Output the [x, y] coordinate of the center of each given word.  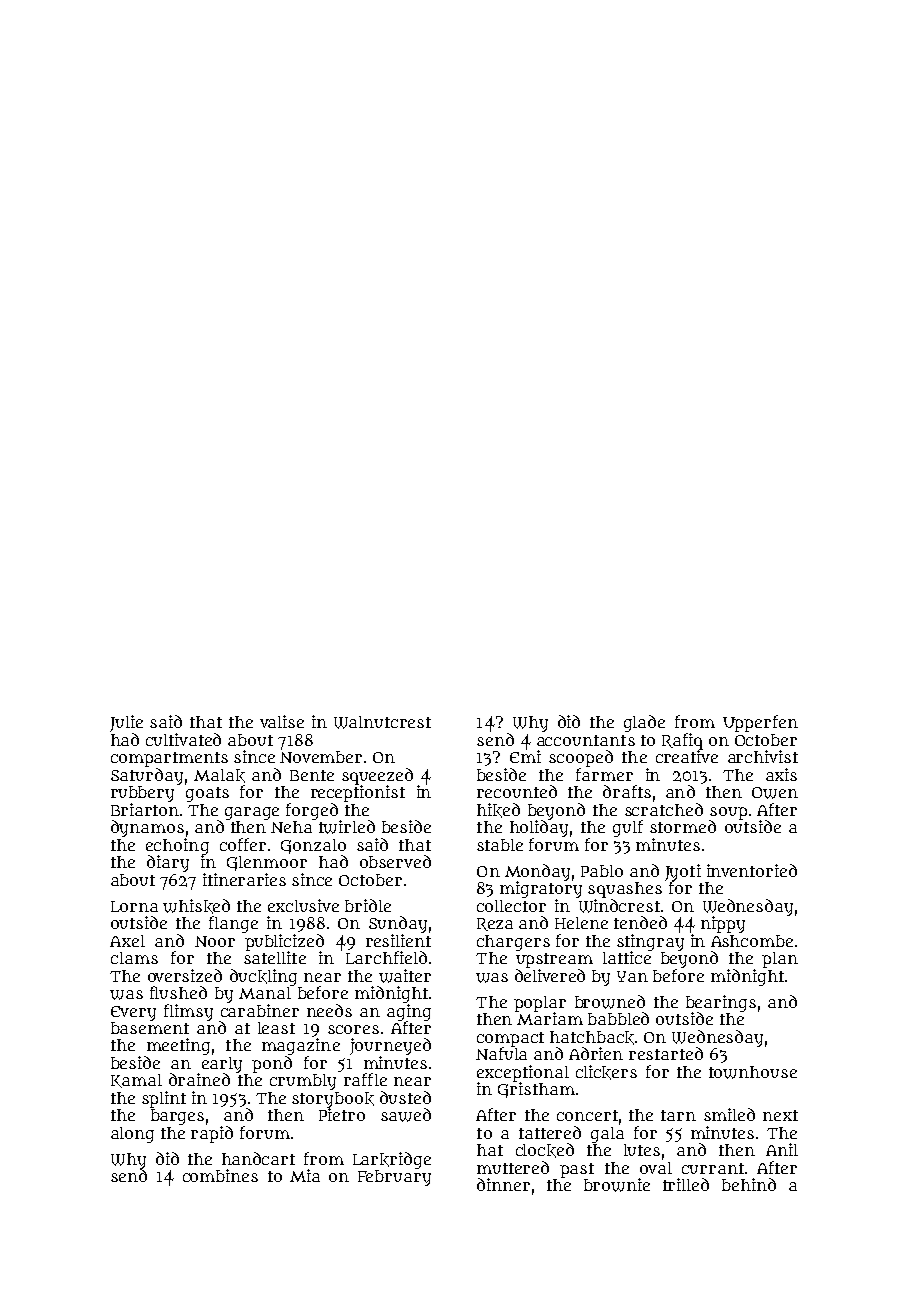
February [394, 1178]
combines [220, 1175]
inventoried [752, 870]
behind [749, 1184]
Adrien [596, 1053]
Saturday [147, 776]
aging [409, 1012]
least [276, 1028]
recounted [517, 791]
